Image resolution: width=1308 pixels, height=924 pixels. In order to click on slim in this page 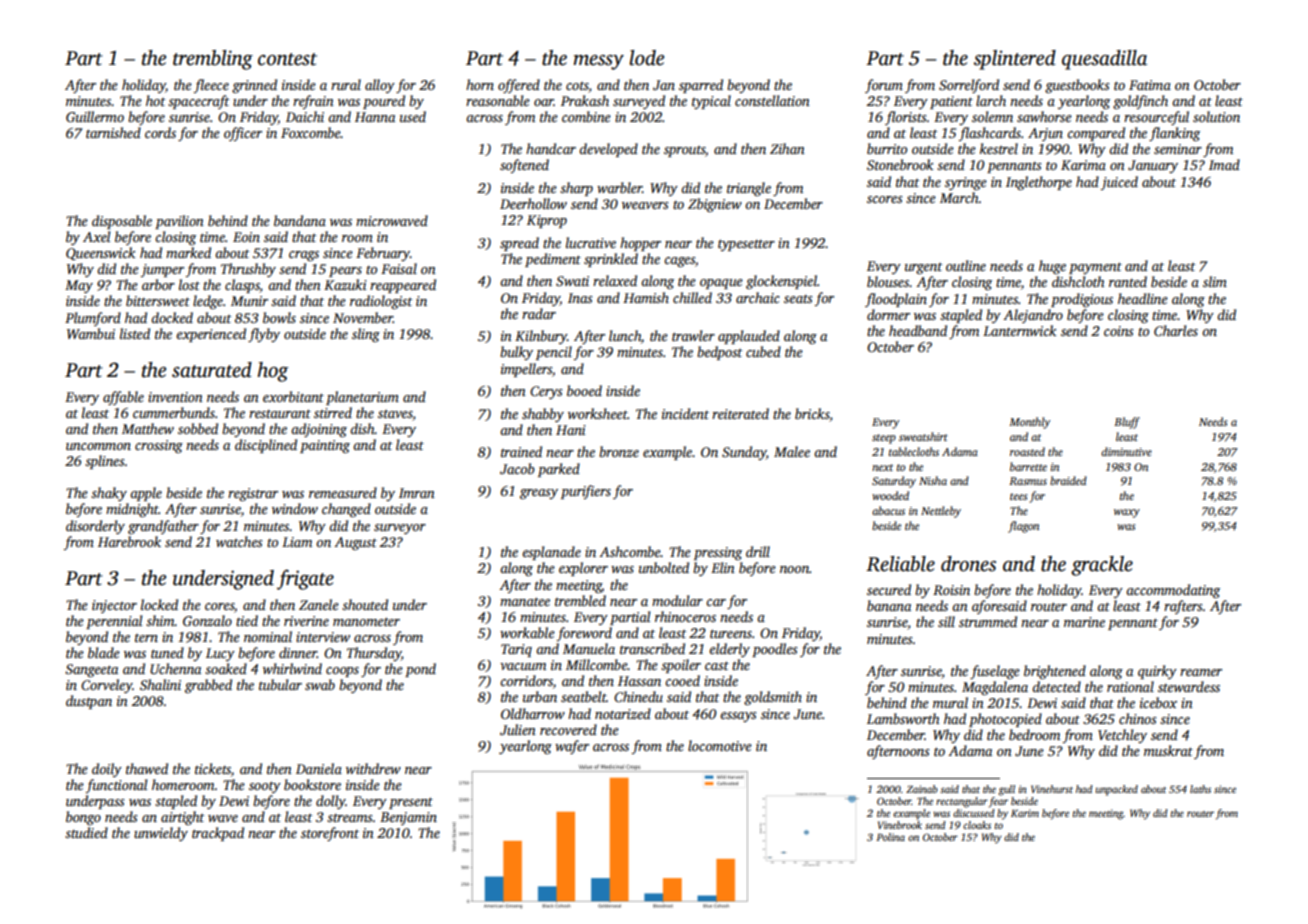, I will do `click(1215, 281)`.
